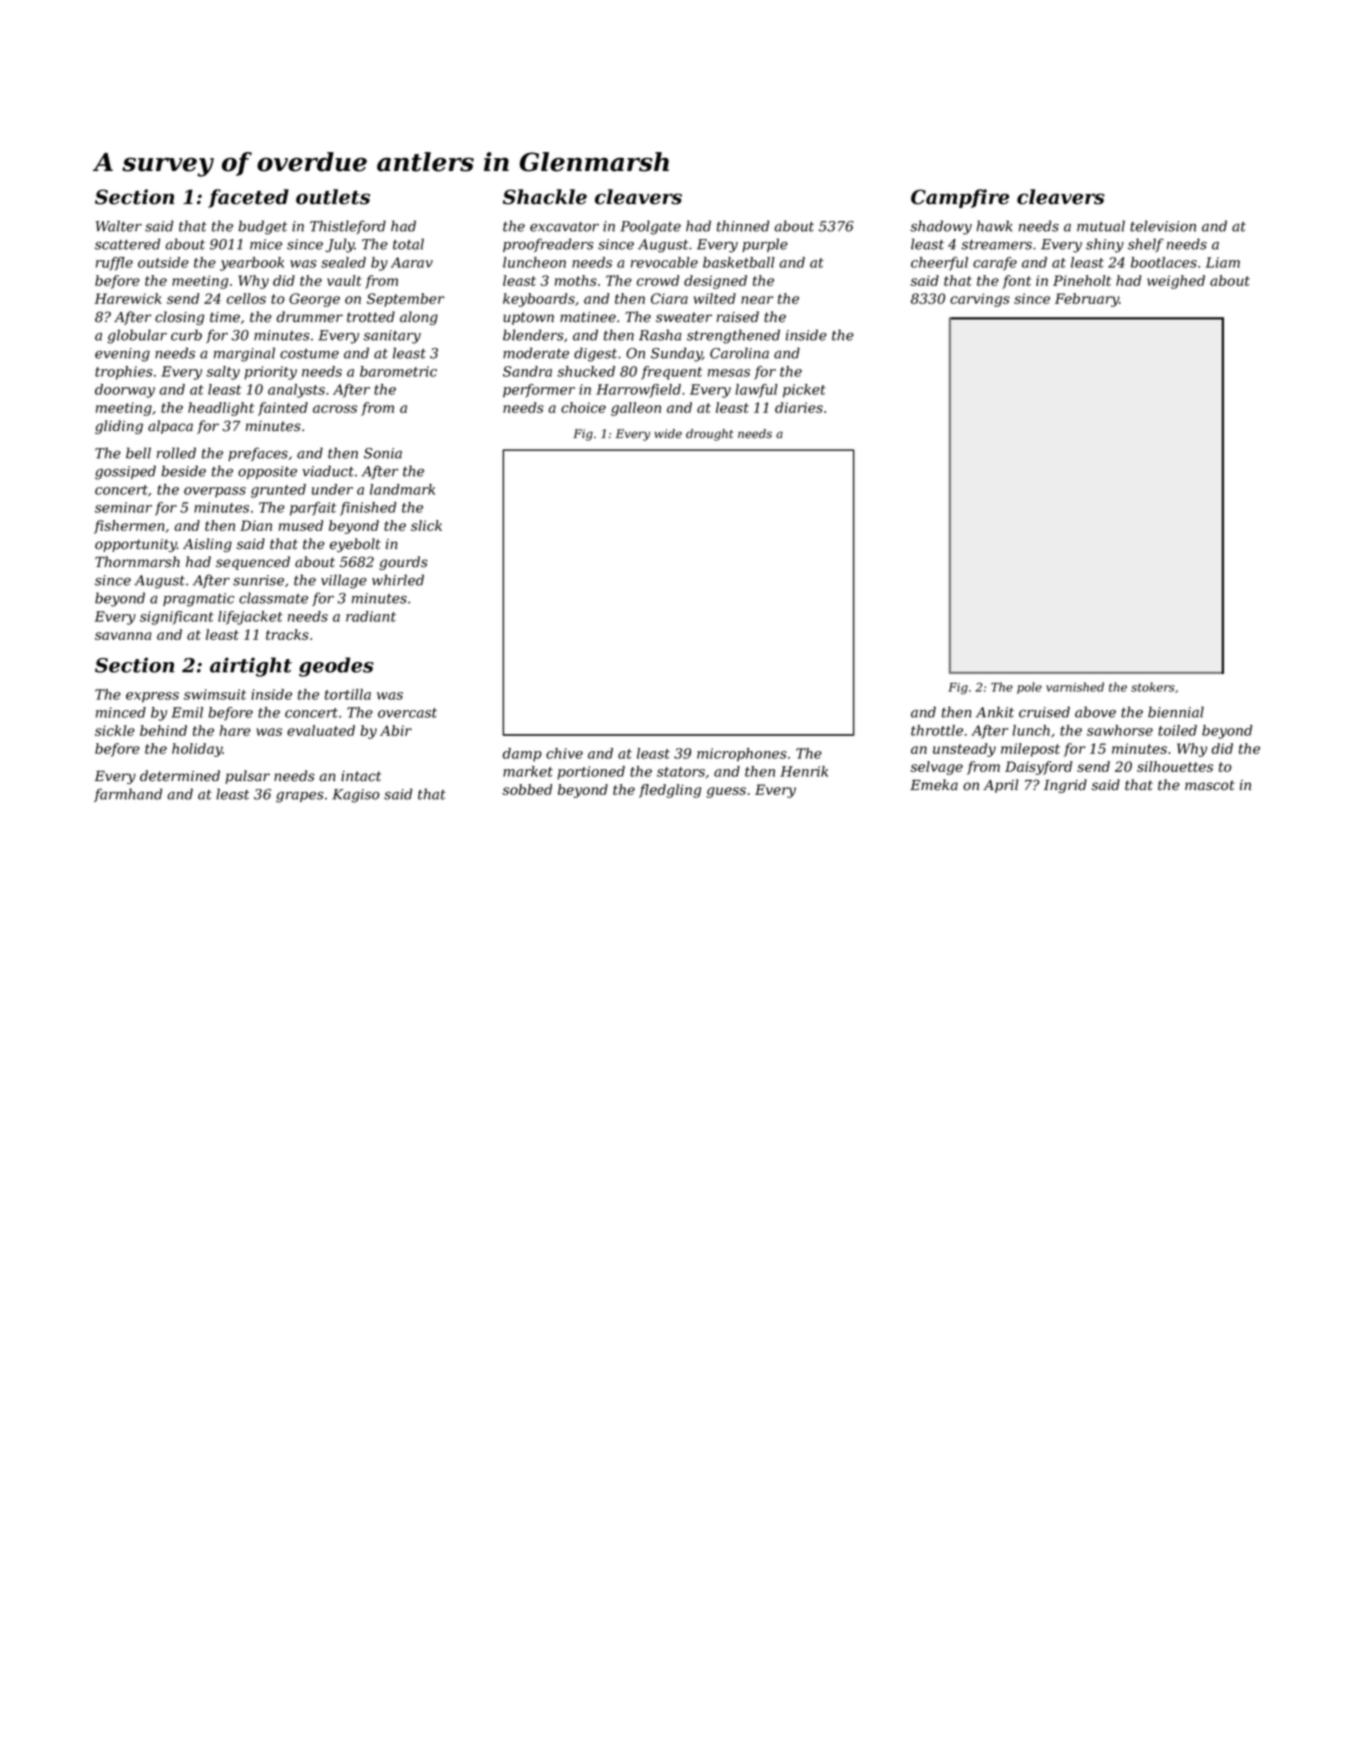 Image resolution: width=1357 pixels, height=1756 pixels. I want to click on diaries, so click(799, 407).
